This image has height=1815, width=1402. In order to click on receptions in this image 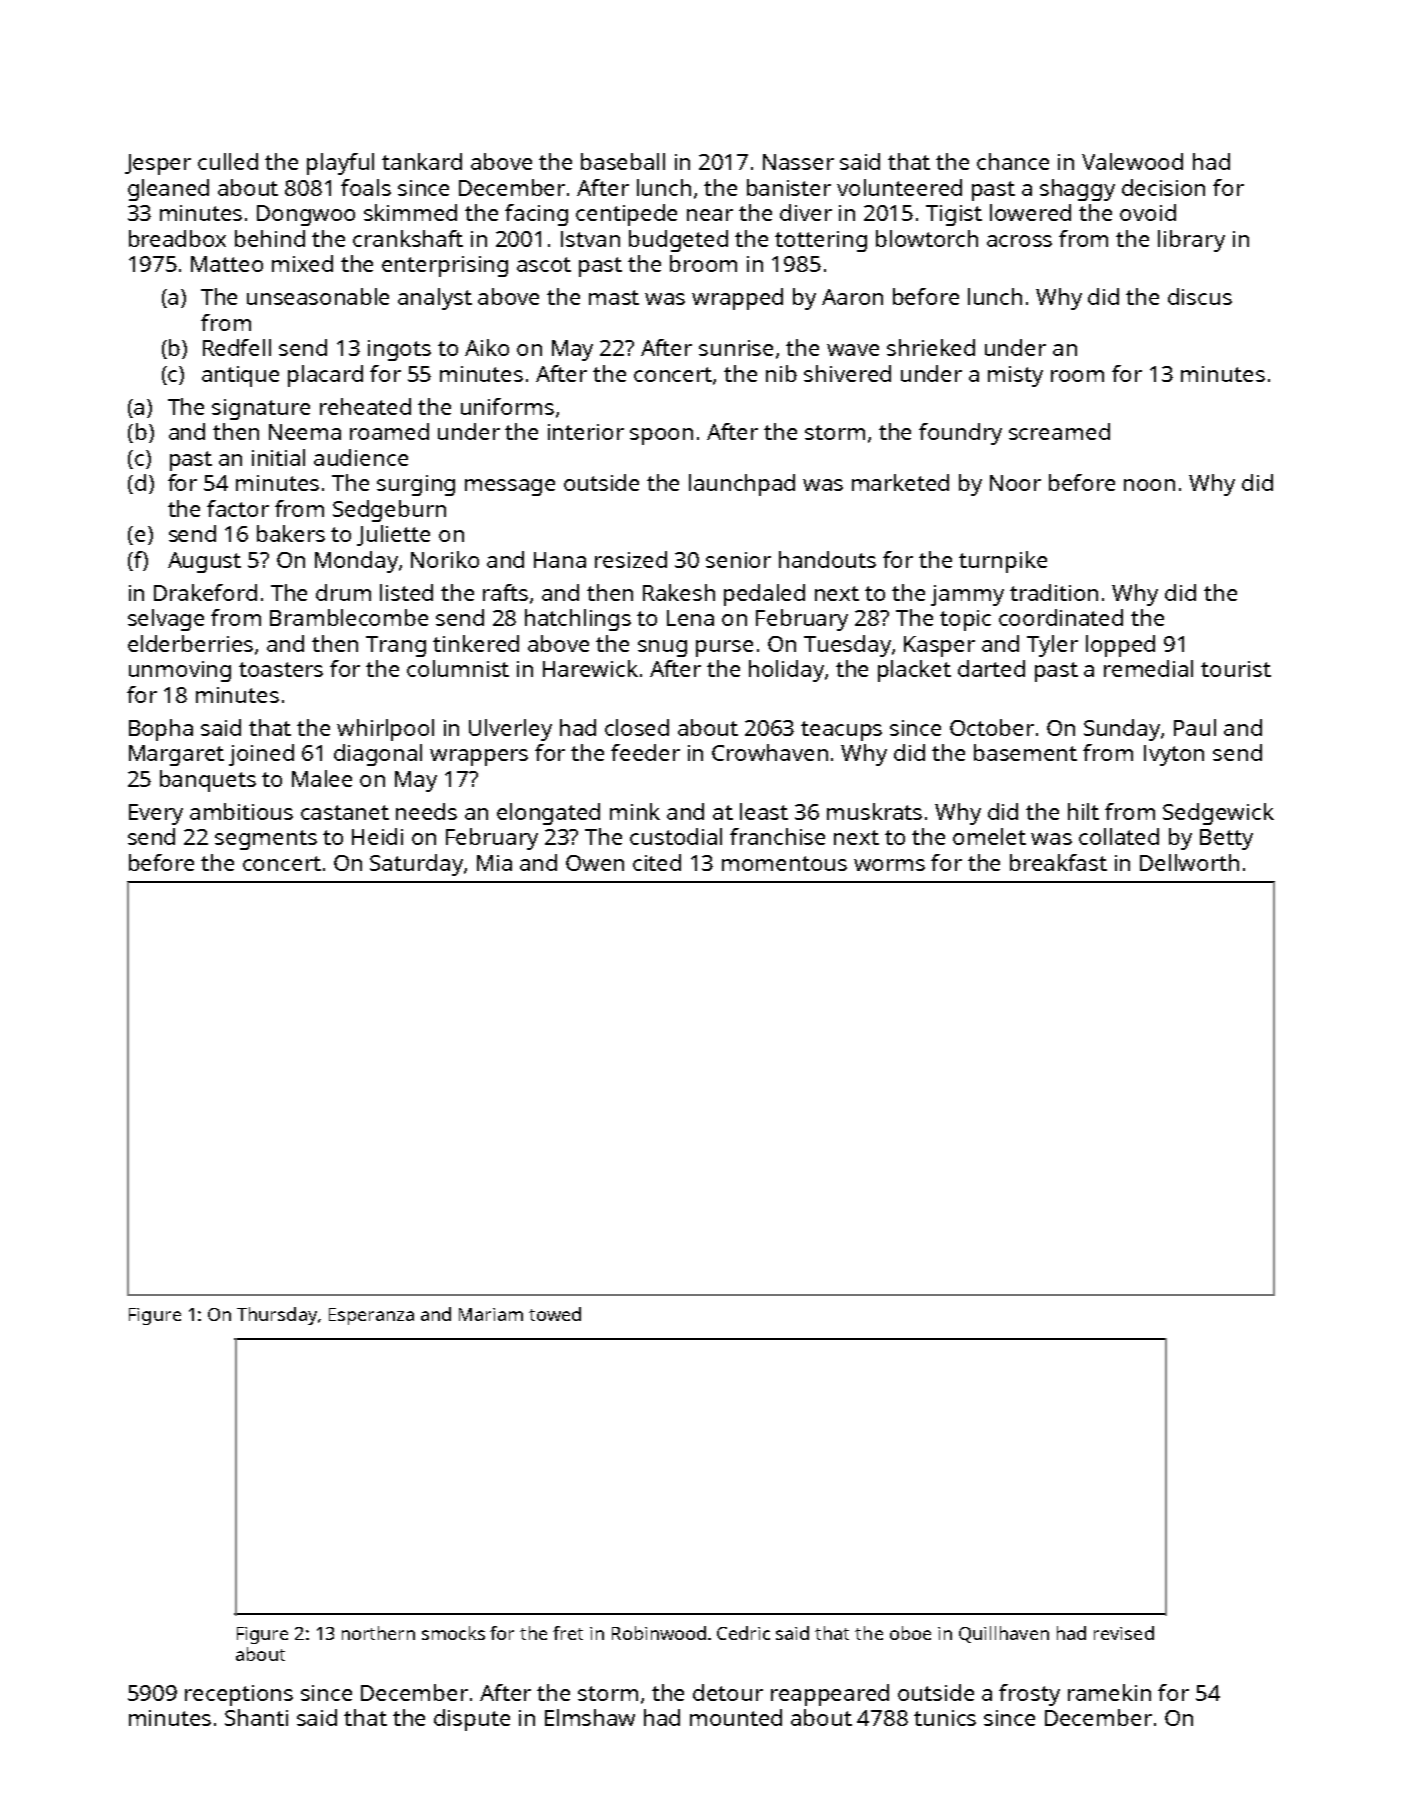, I will do `click(239, 1695)`.
